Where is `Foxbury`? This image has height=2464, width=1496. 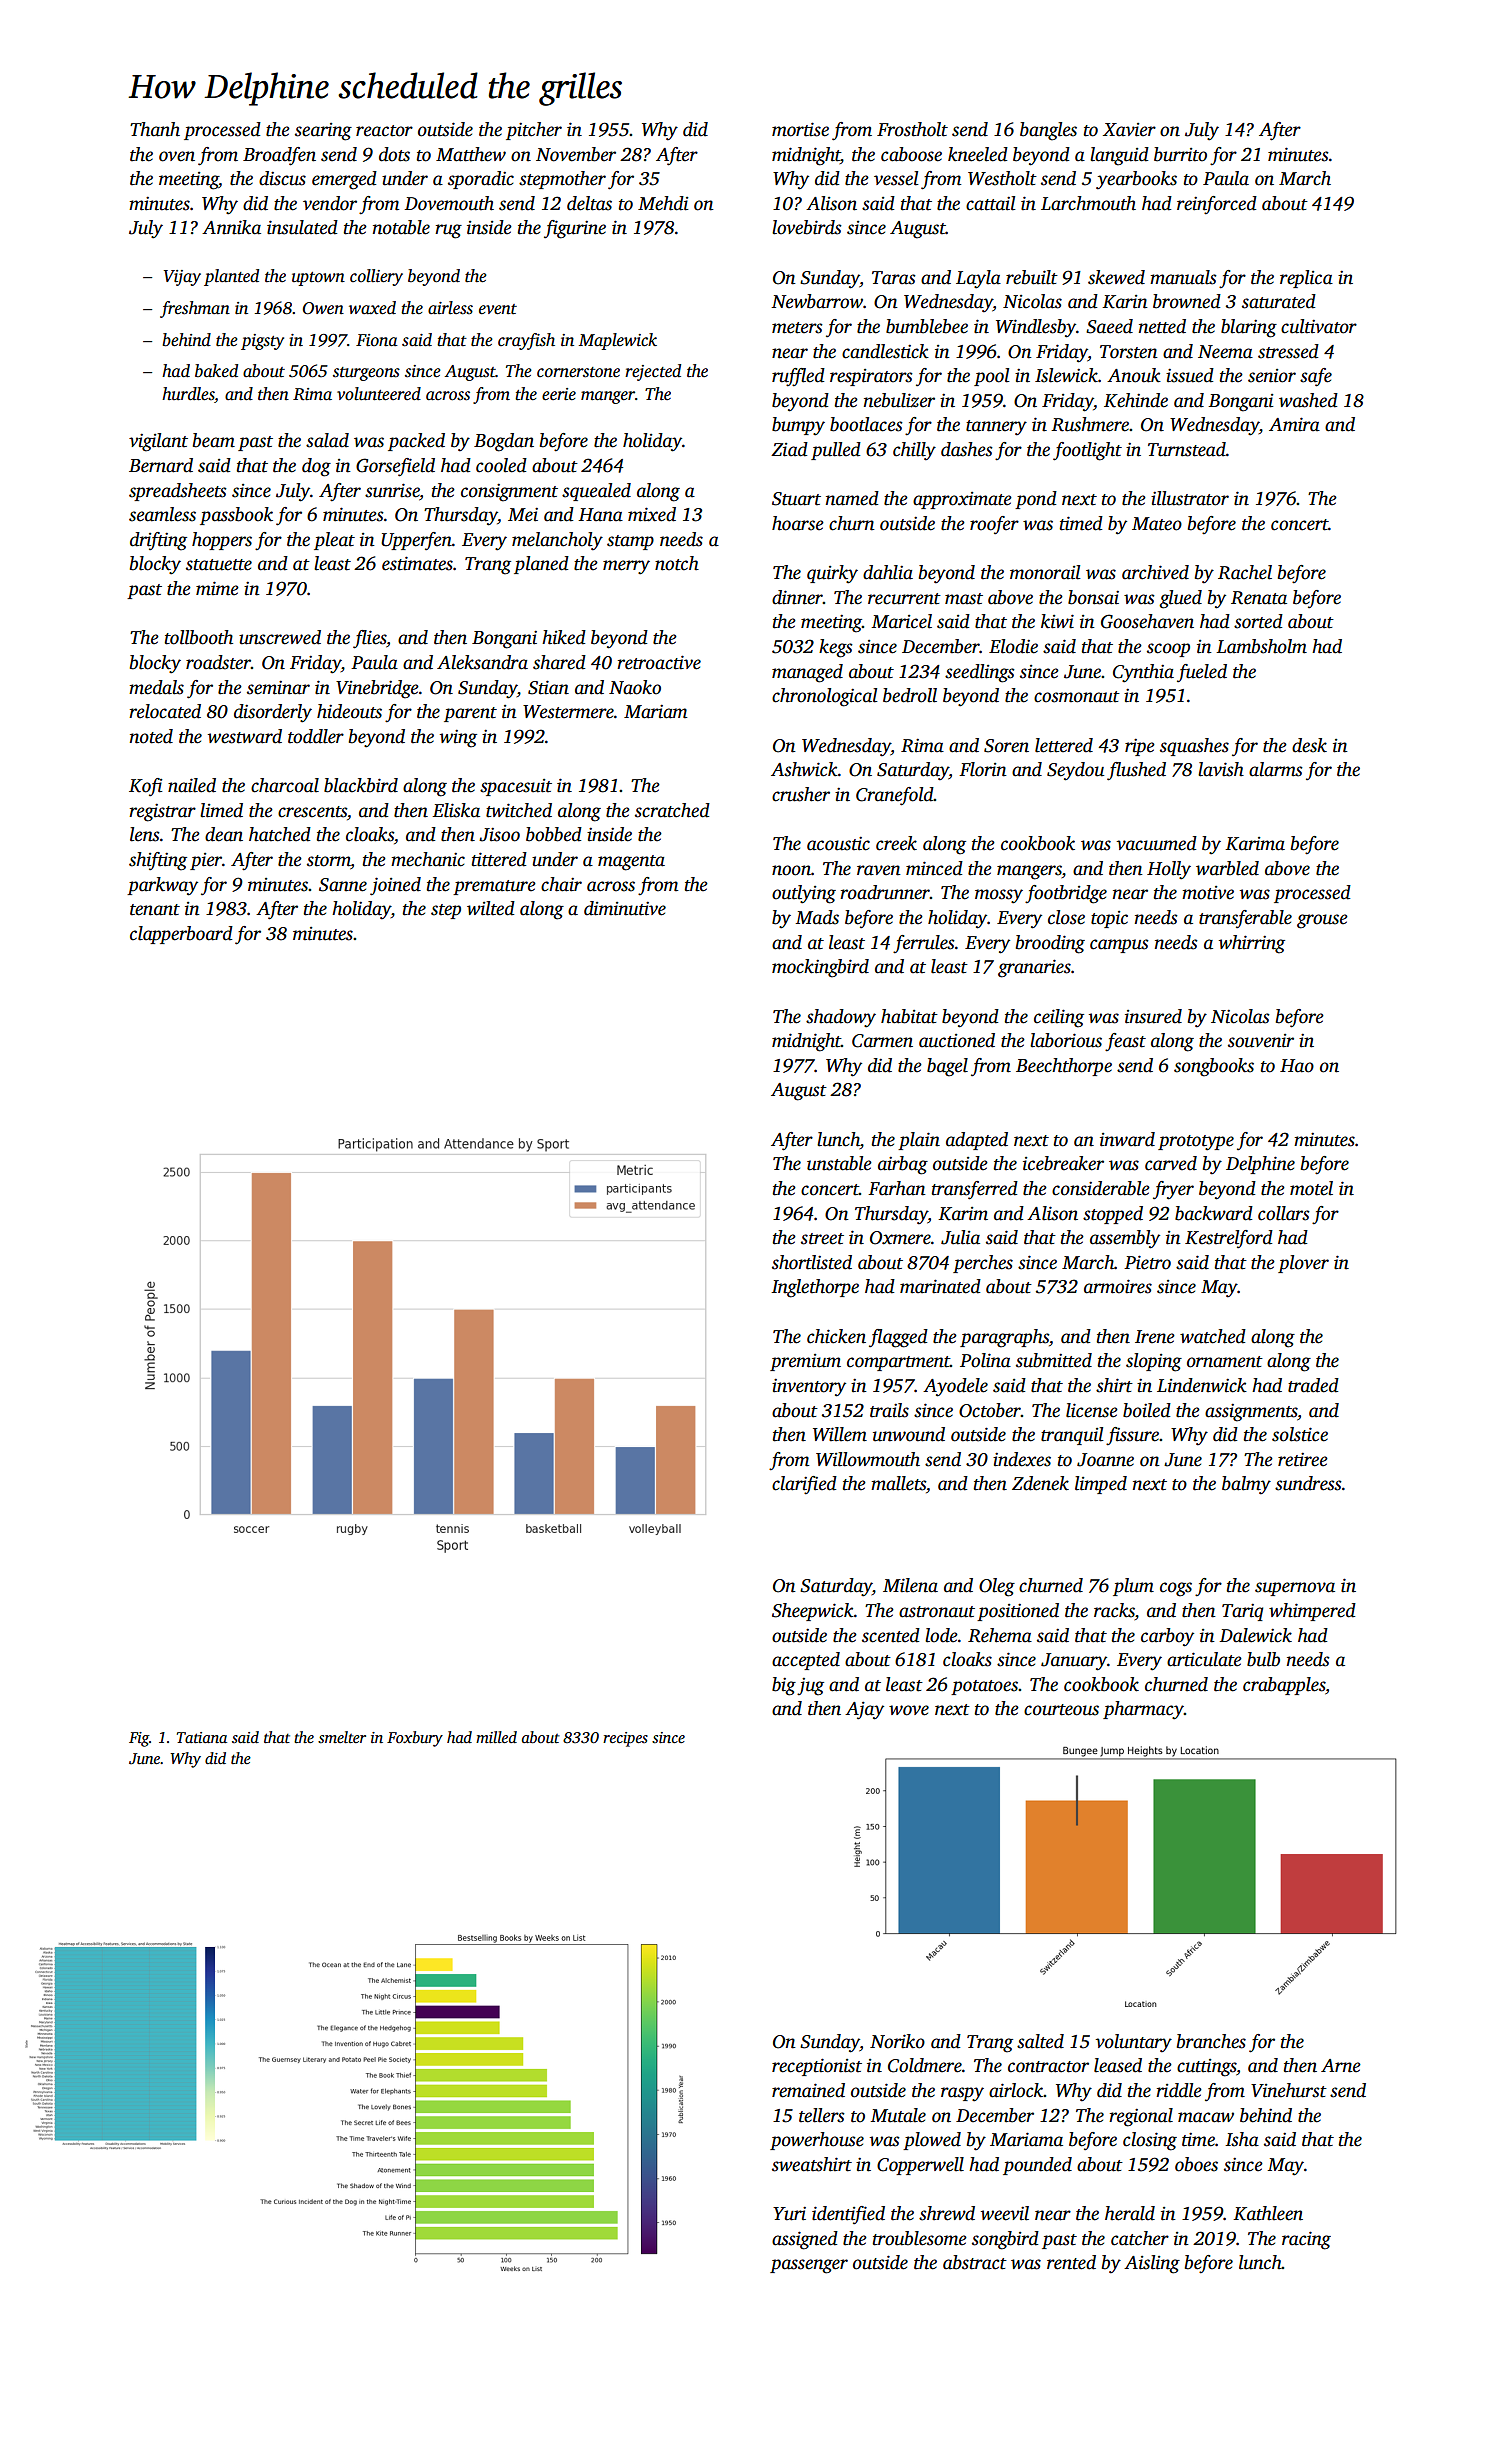
Foxbury is located at coordinates (415, 1739).
